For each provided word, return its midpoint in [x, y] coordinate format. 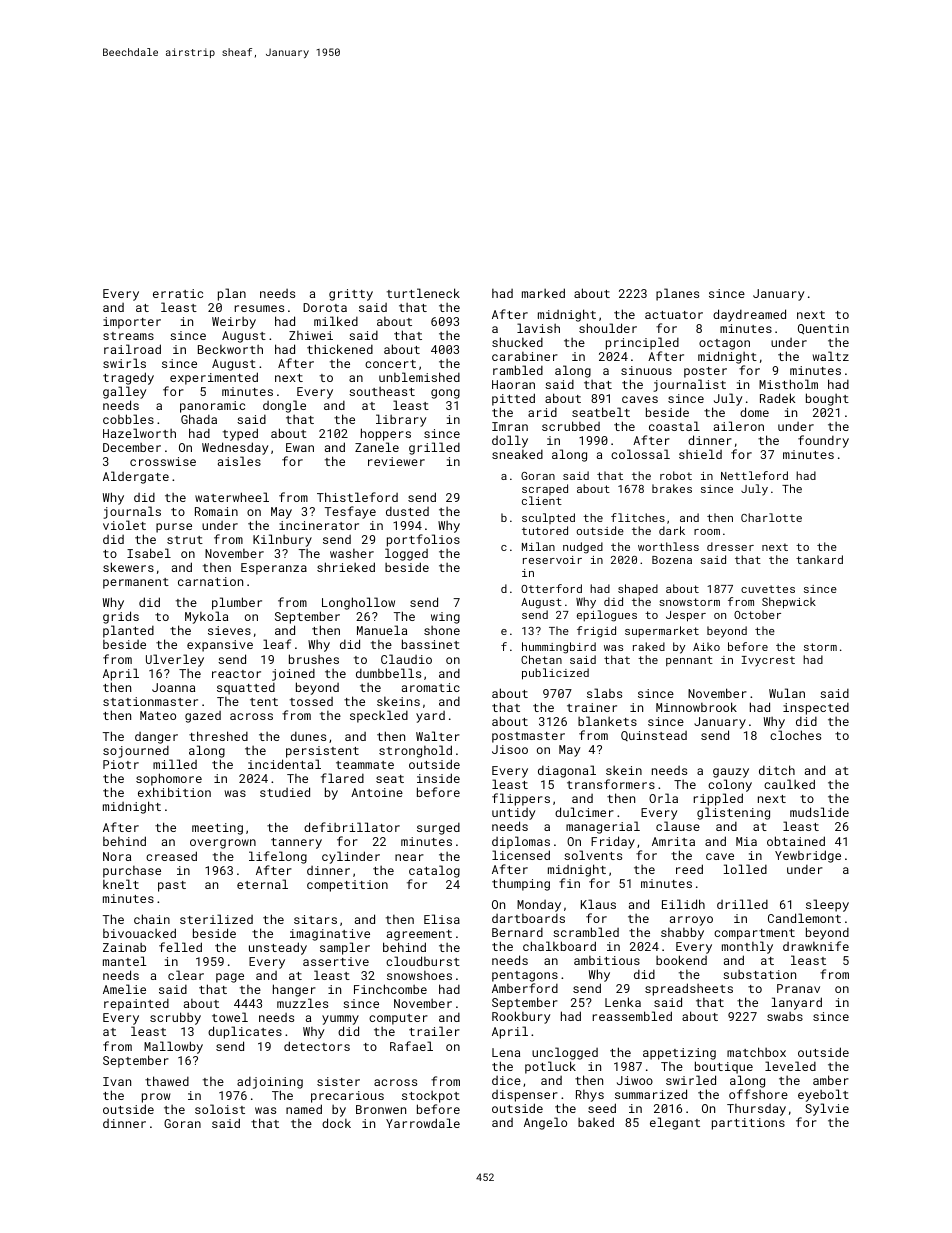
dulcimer [584, 812]
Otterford [551, 588]
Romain [216, 511]
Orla [663, 798]
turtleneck [423, 293]
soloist [220, 1109]
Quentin [823, 329]
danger [156, 738]
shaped [638, 589]
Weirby [234, 323]
